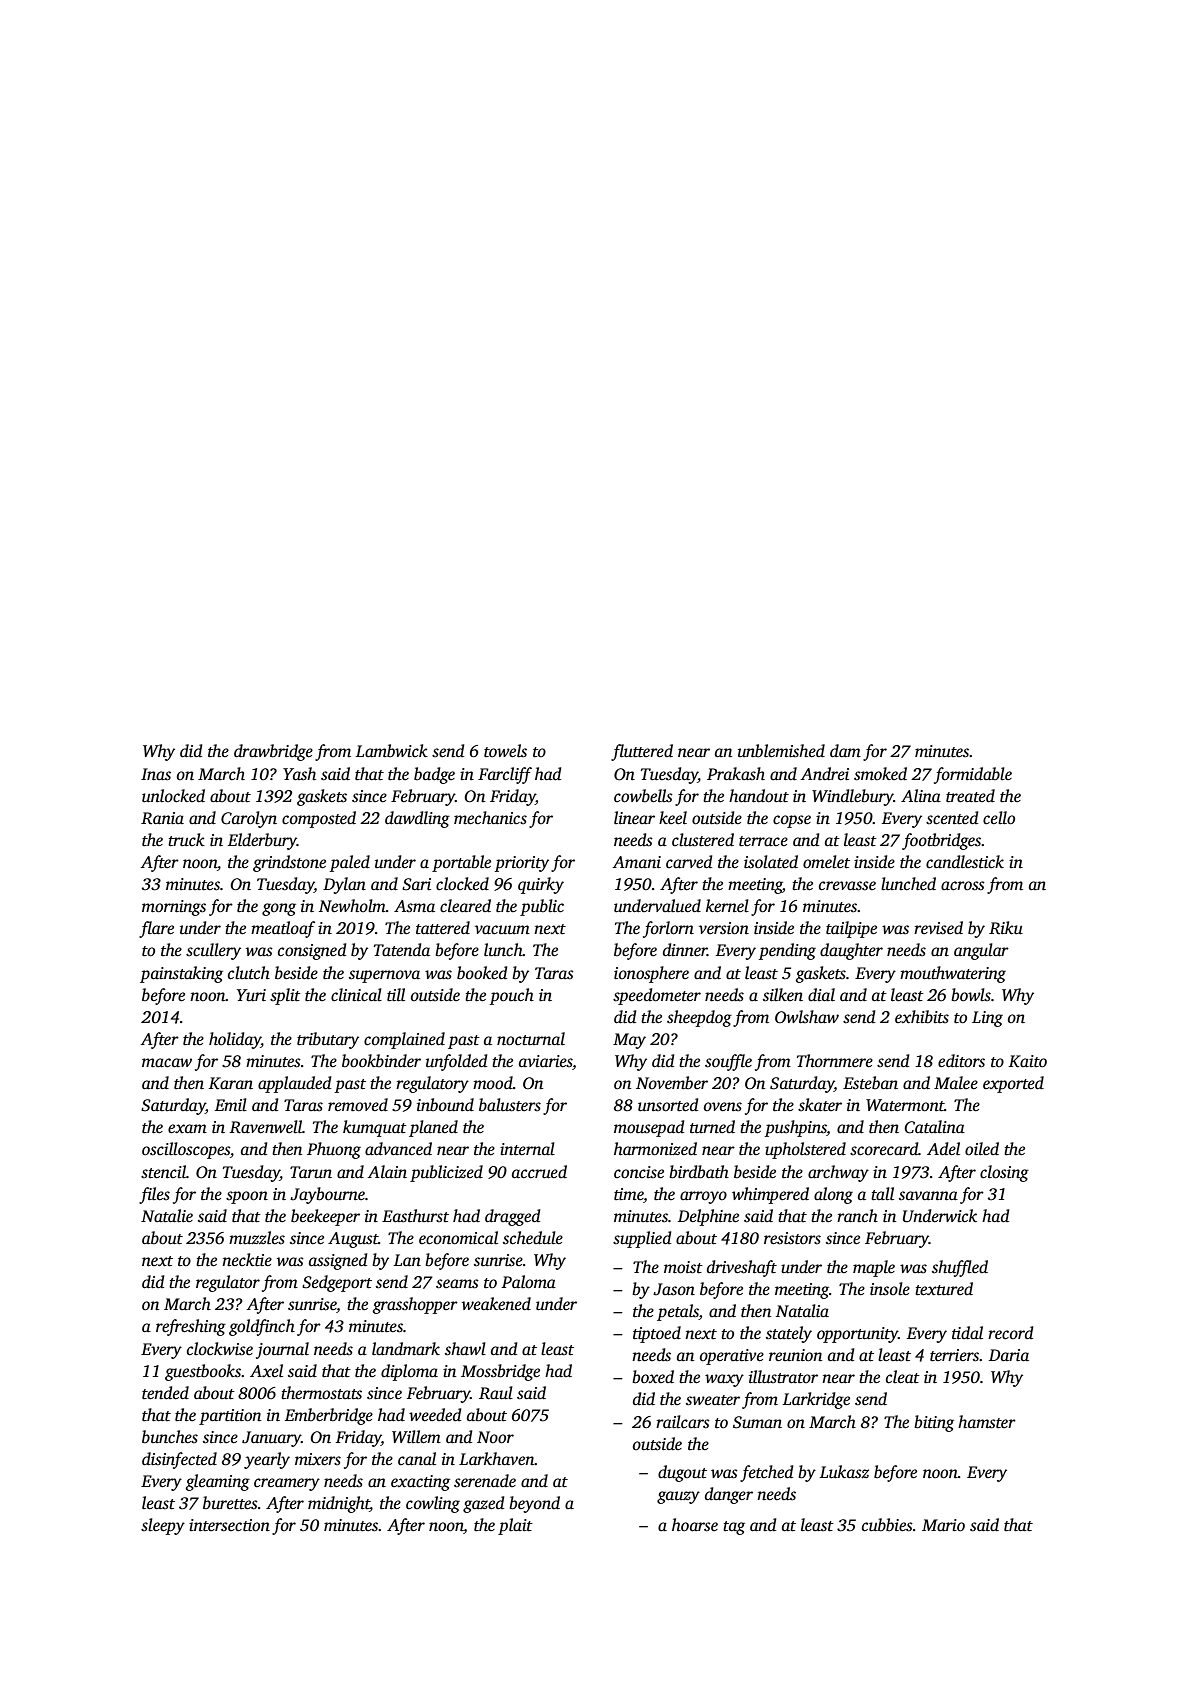  I want to click on intersection, so click(229, 1525).
